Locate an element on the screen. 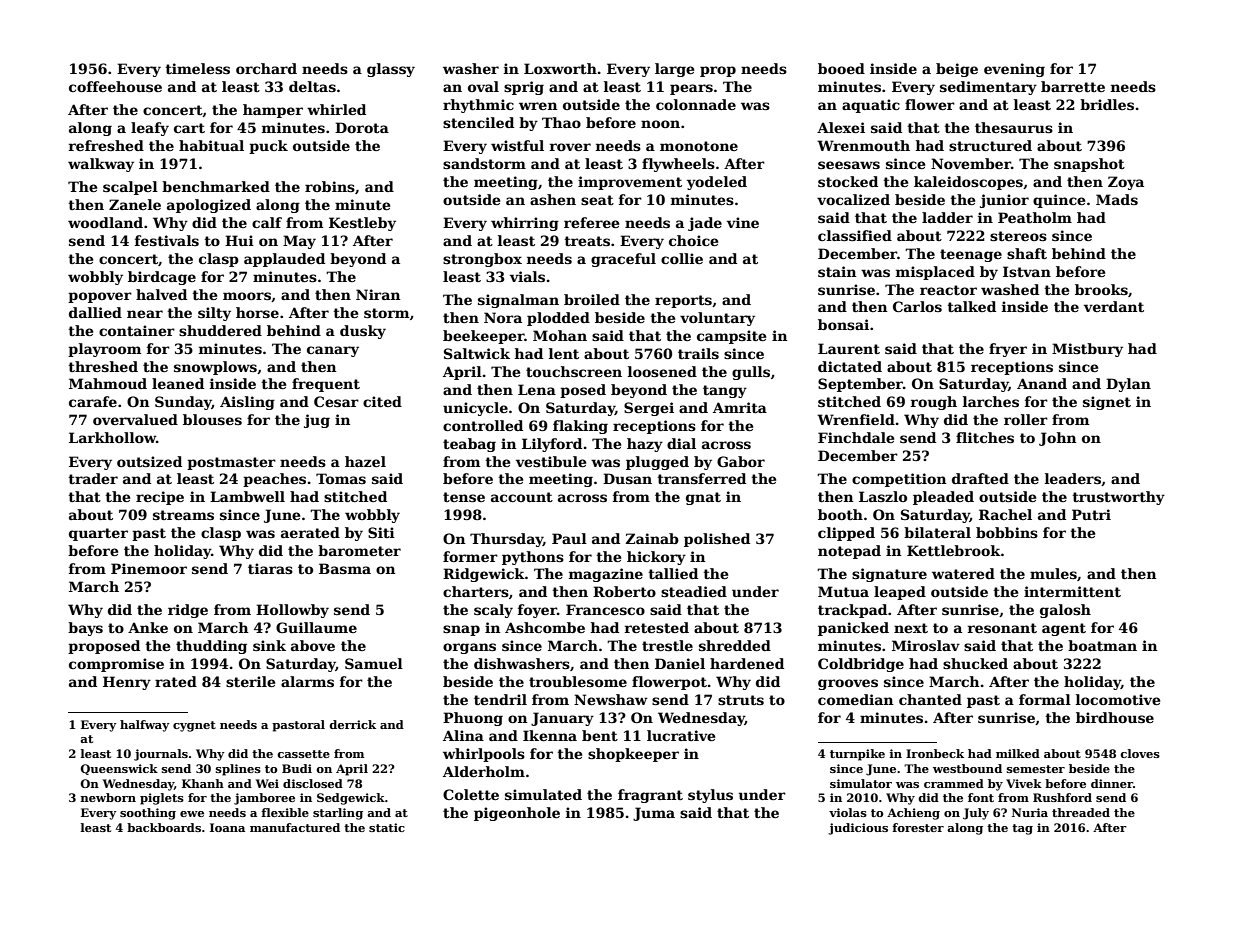 The width and height of the screenshot is (1233, 952). signalman is located at coordinates (518, 301).
